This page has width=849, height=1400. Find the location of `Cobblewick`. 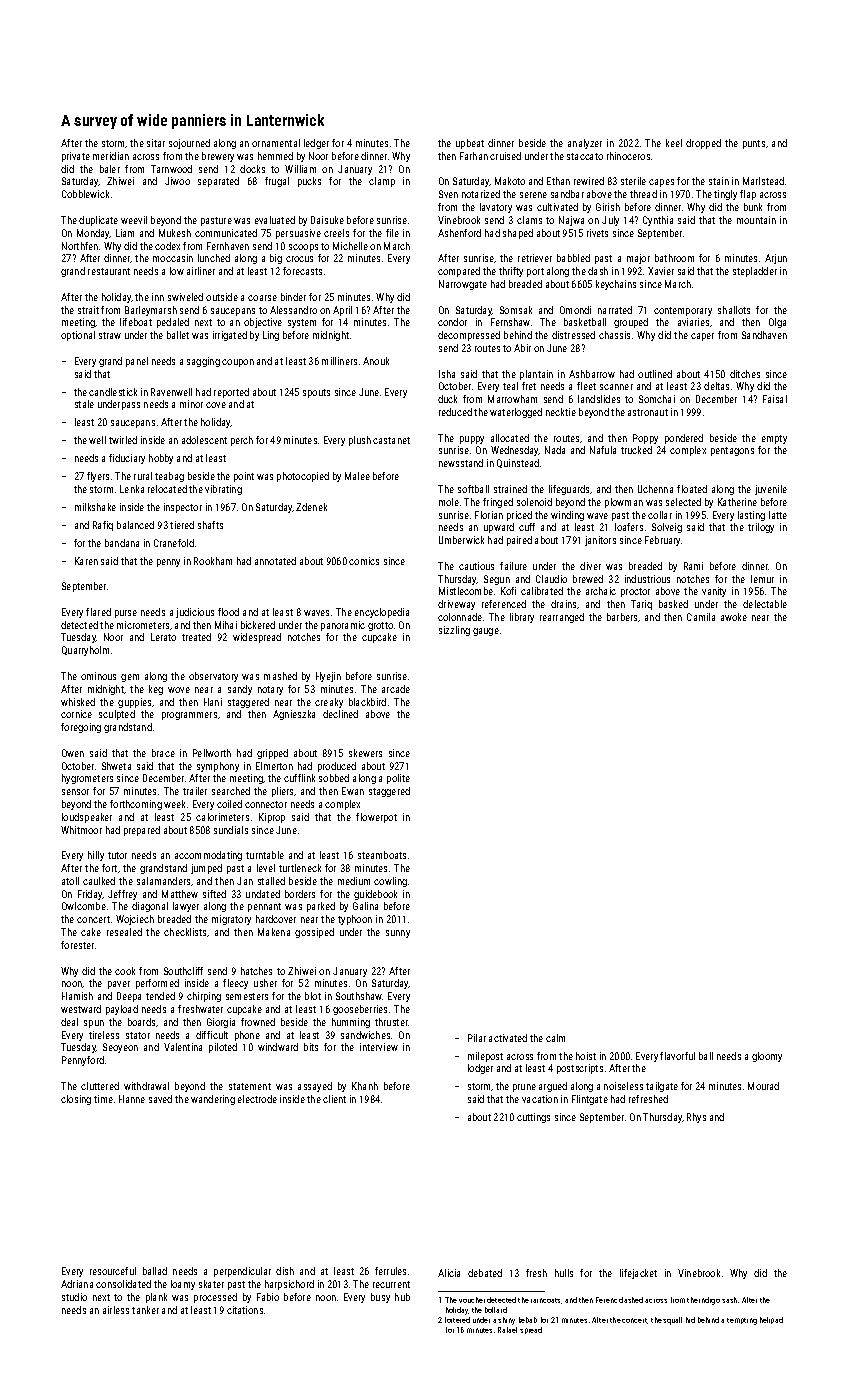

Cobblewick is located at coordinates (85, 194).
